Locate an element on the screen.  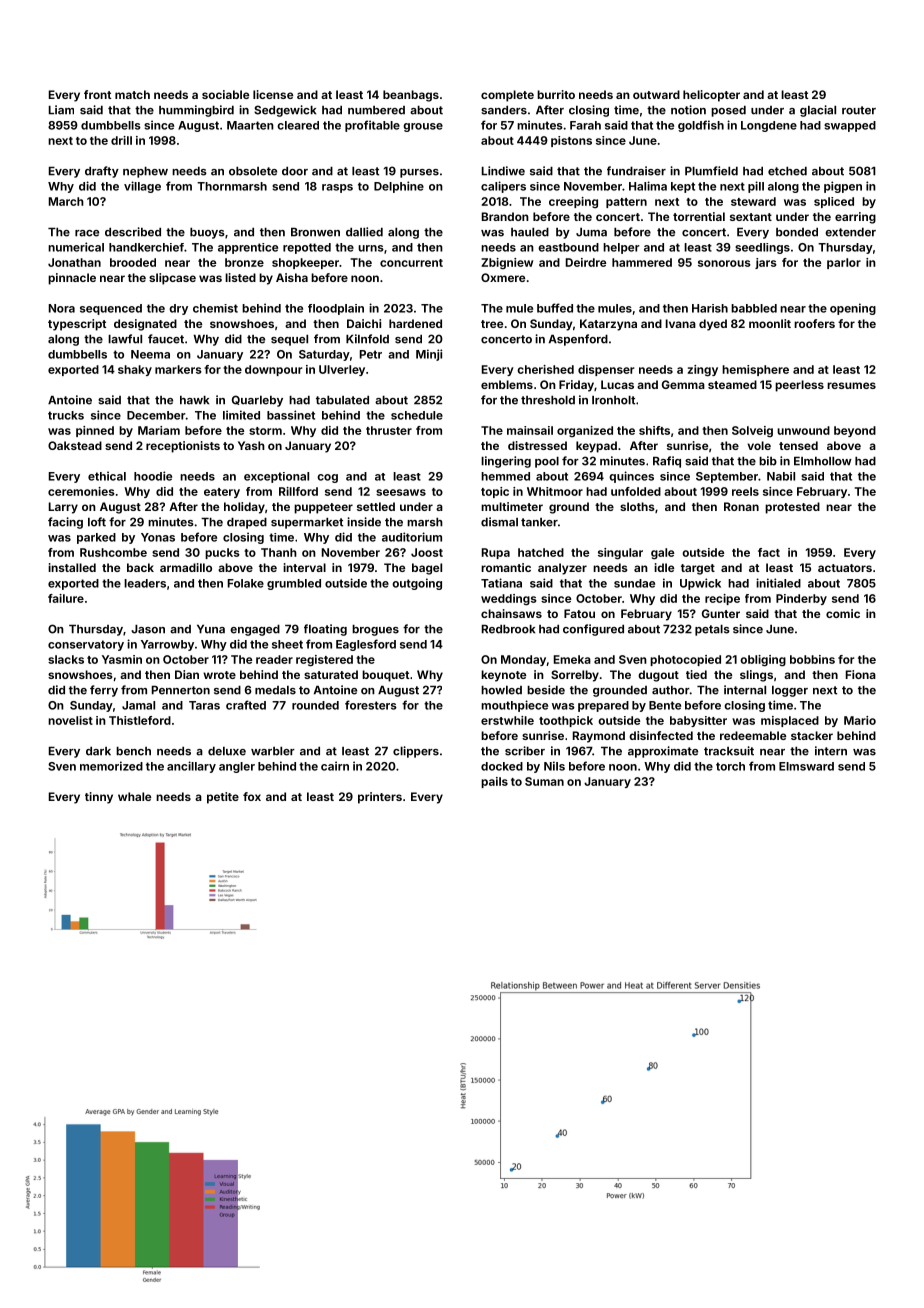
dismal is located at coordinates (499, 522).
